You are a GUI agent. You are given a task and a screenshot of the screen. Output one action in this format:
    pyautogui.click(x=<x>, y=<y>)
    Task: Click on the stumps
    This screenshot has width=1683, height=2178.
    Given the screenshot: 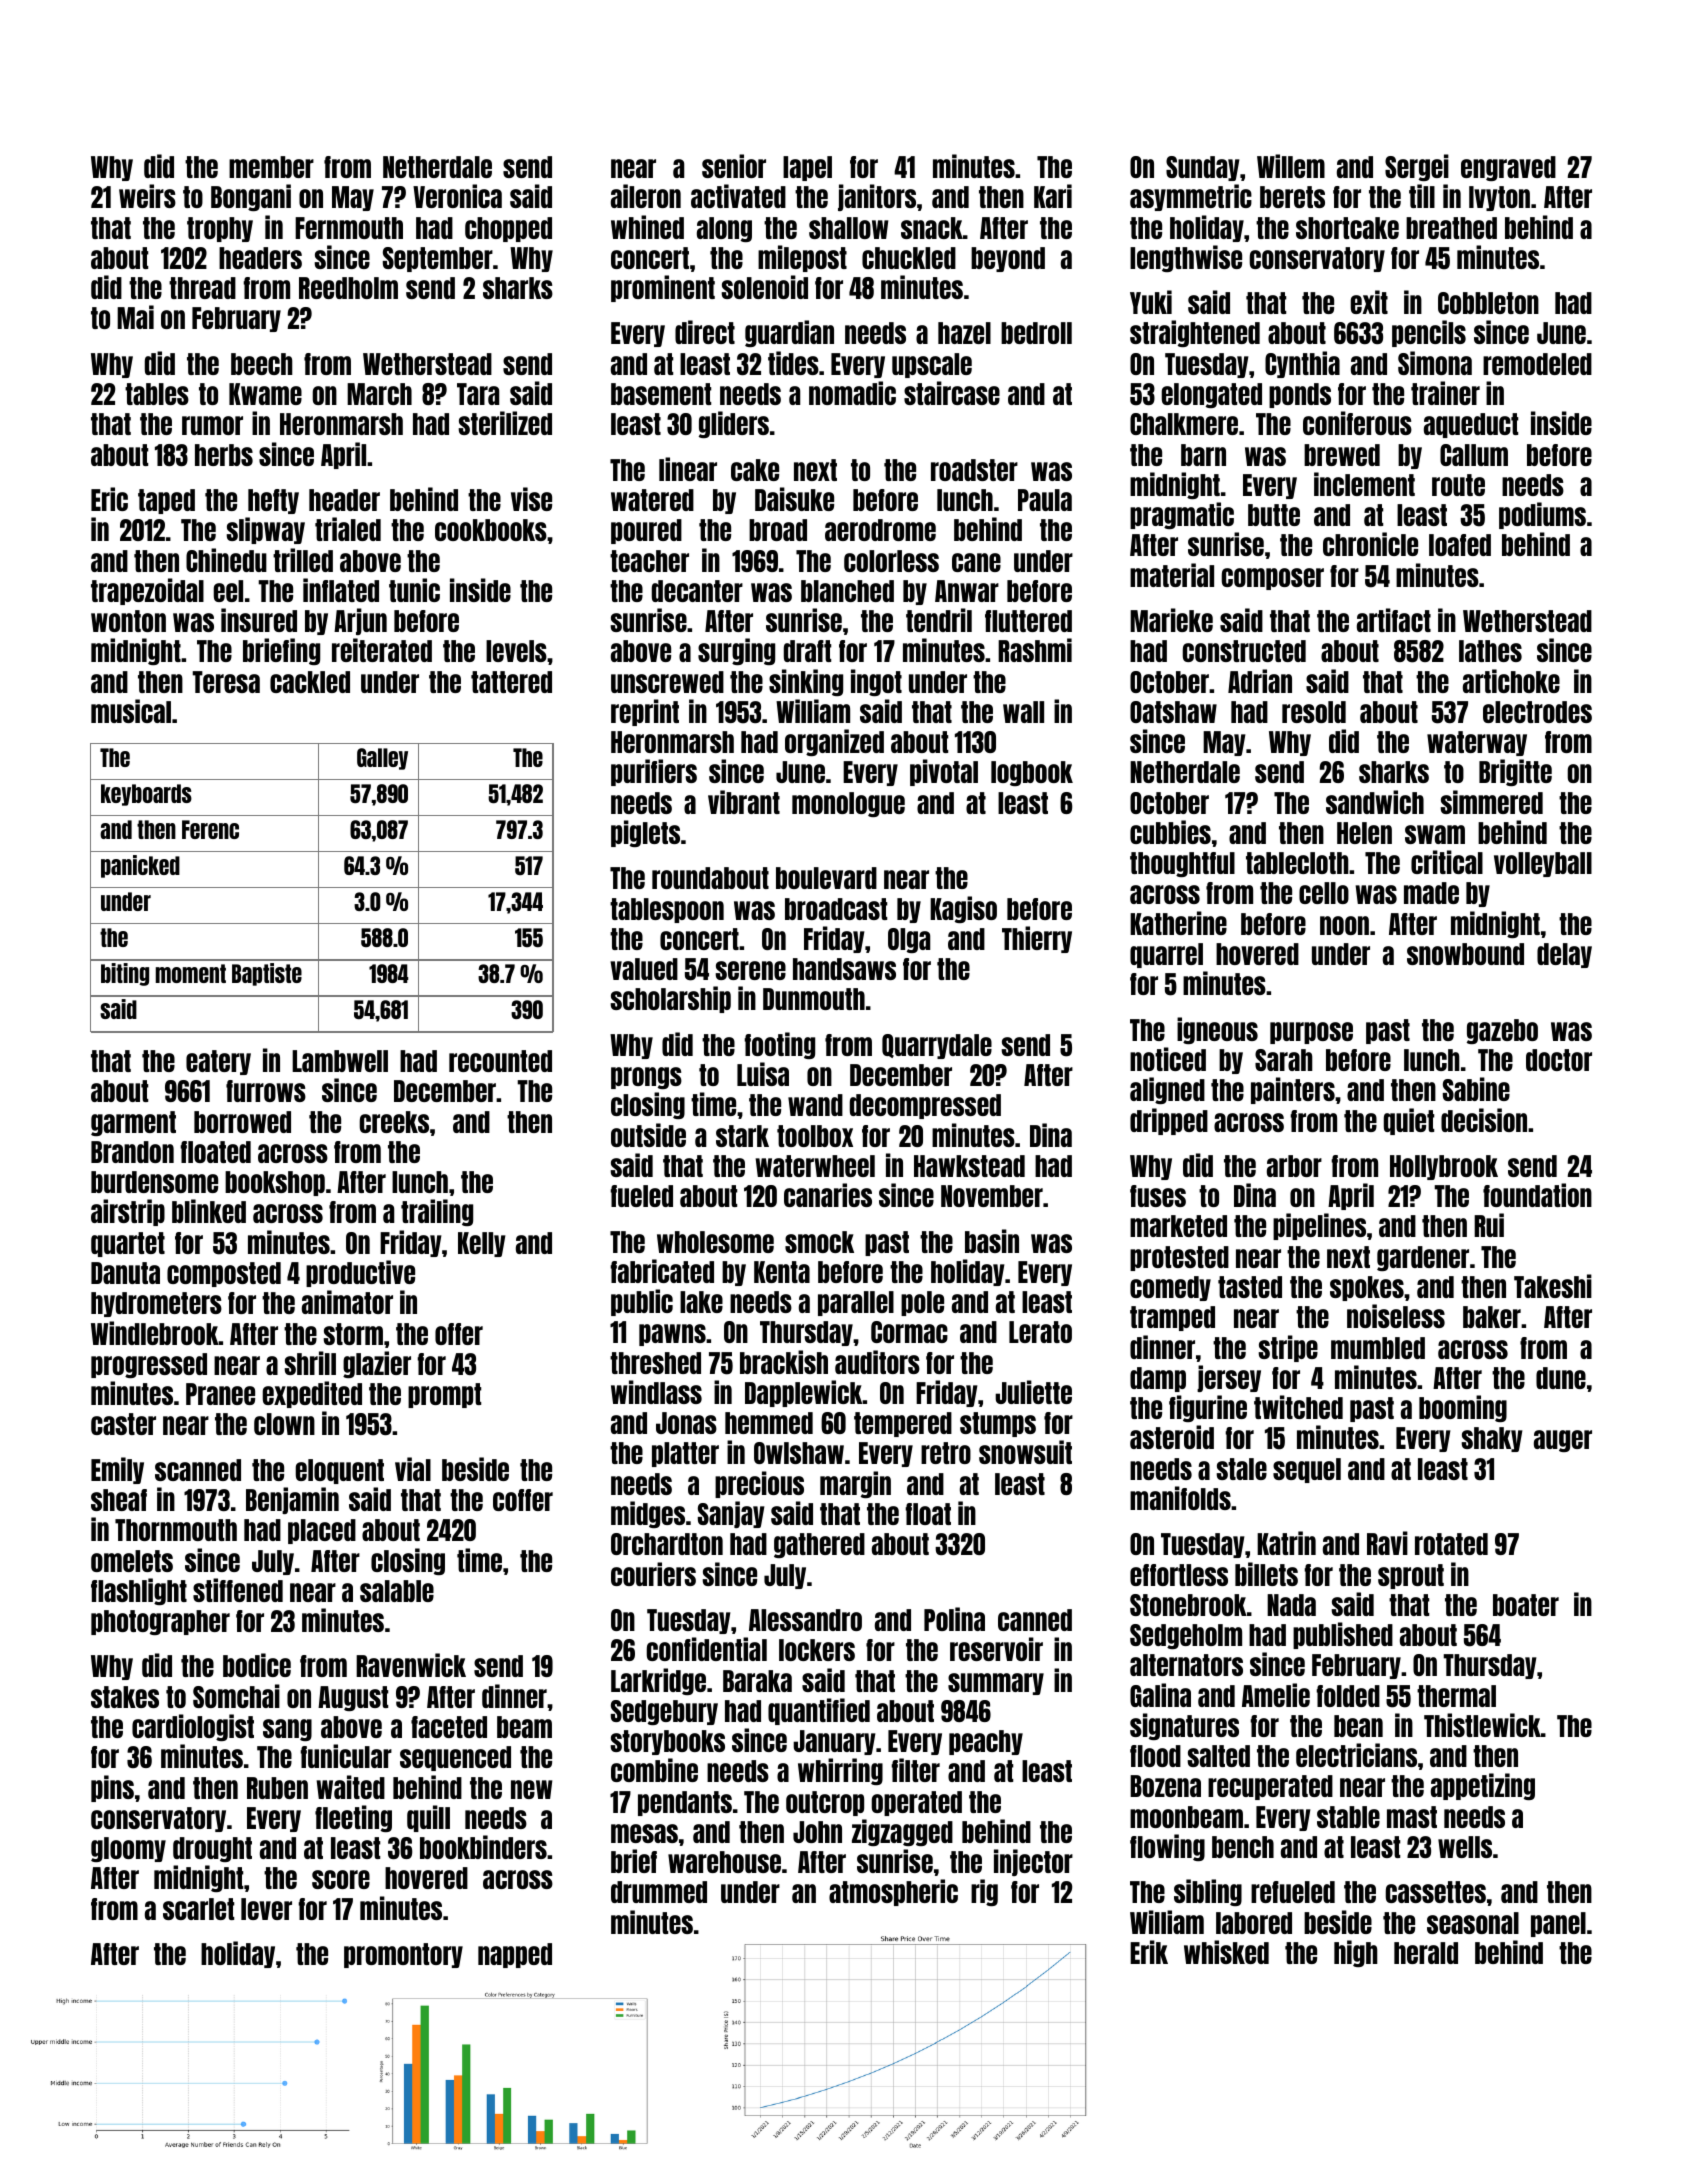 What is the action you would take?
    pyautogui.click(x=998, y=1424)
